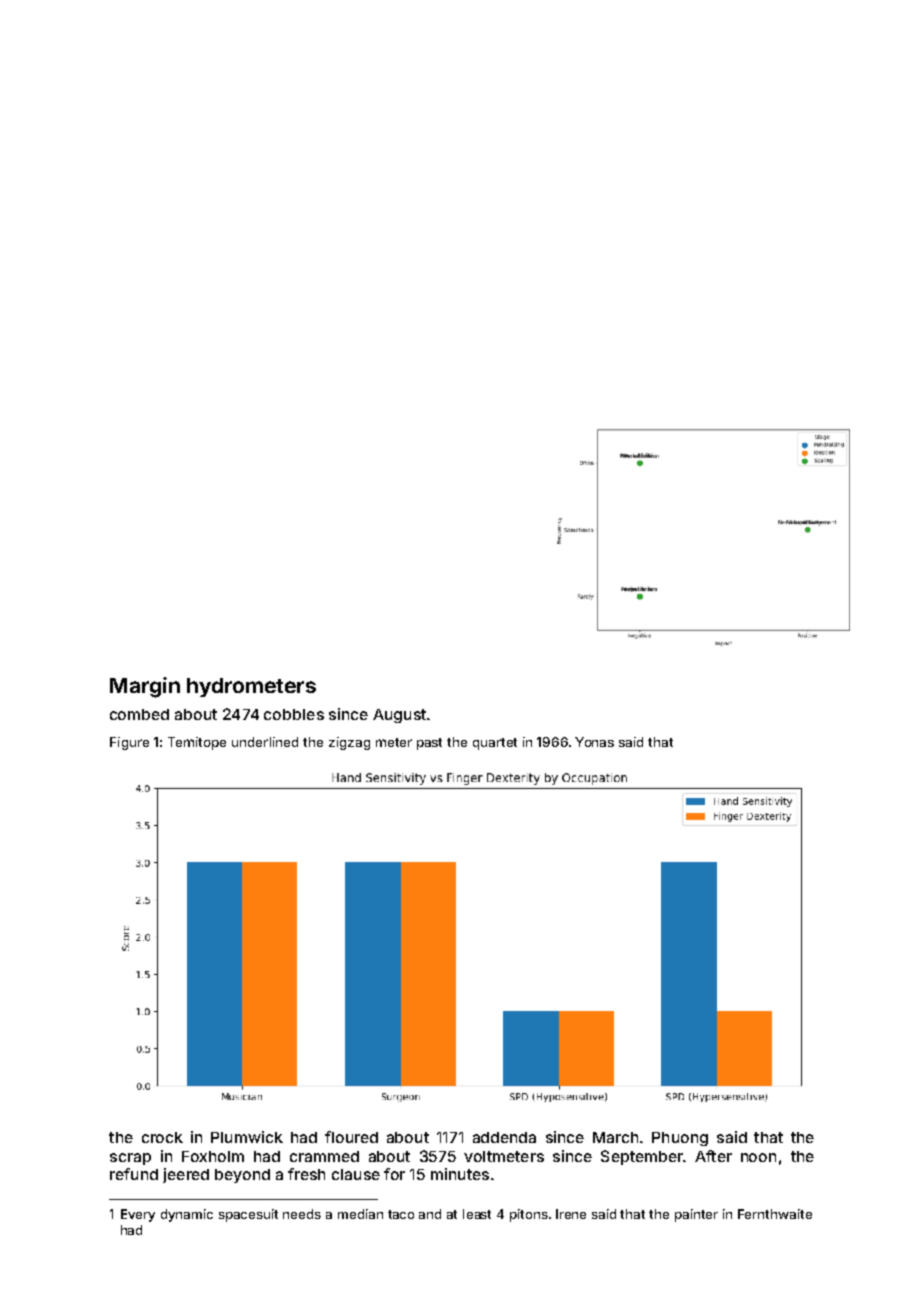  Describe the element at coordinates (429, 744) in the page. I see `past` at that location.
